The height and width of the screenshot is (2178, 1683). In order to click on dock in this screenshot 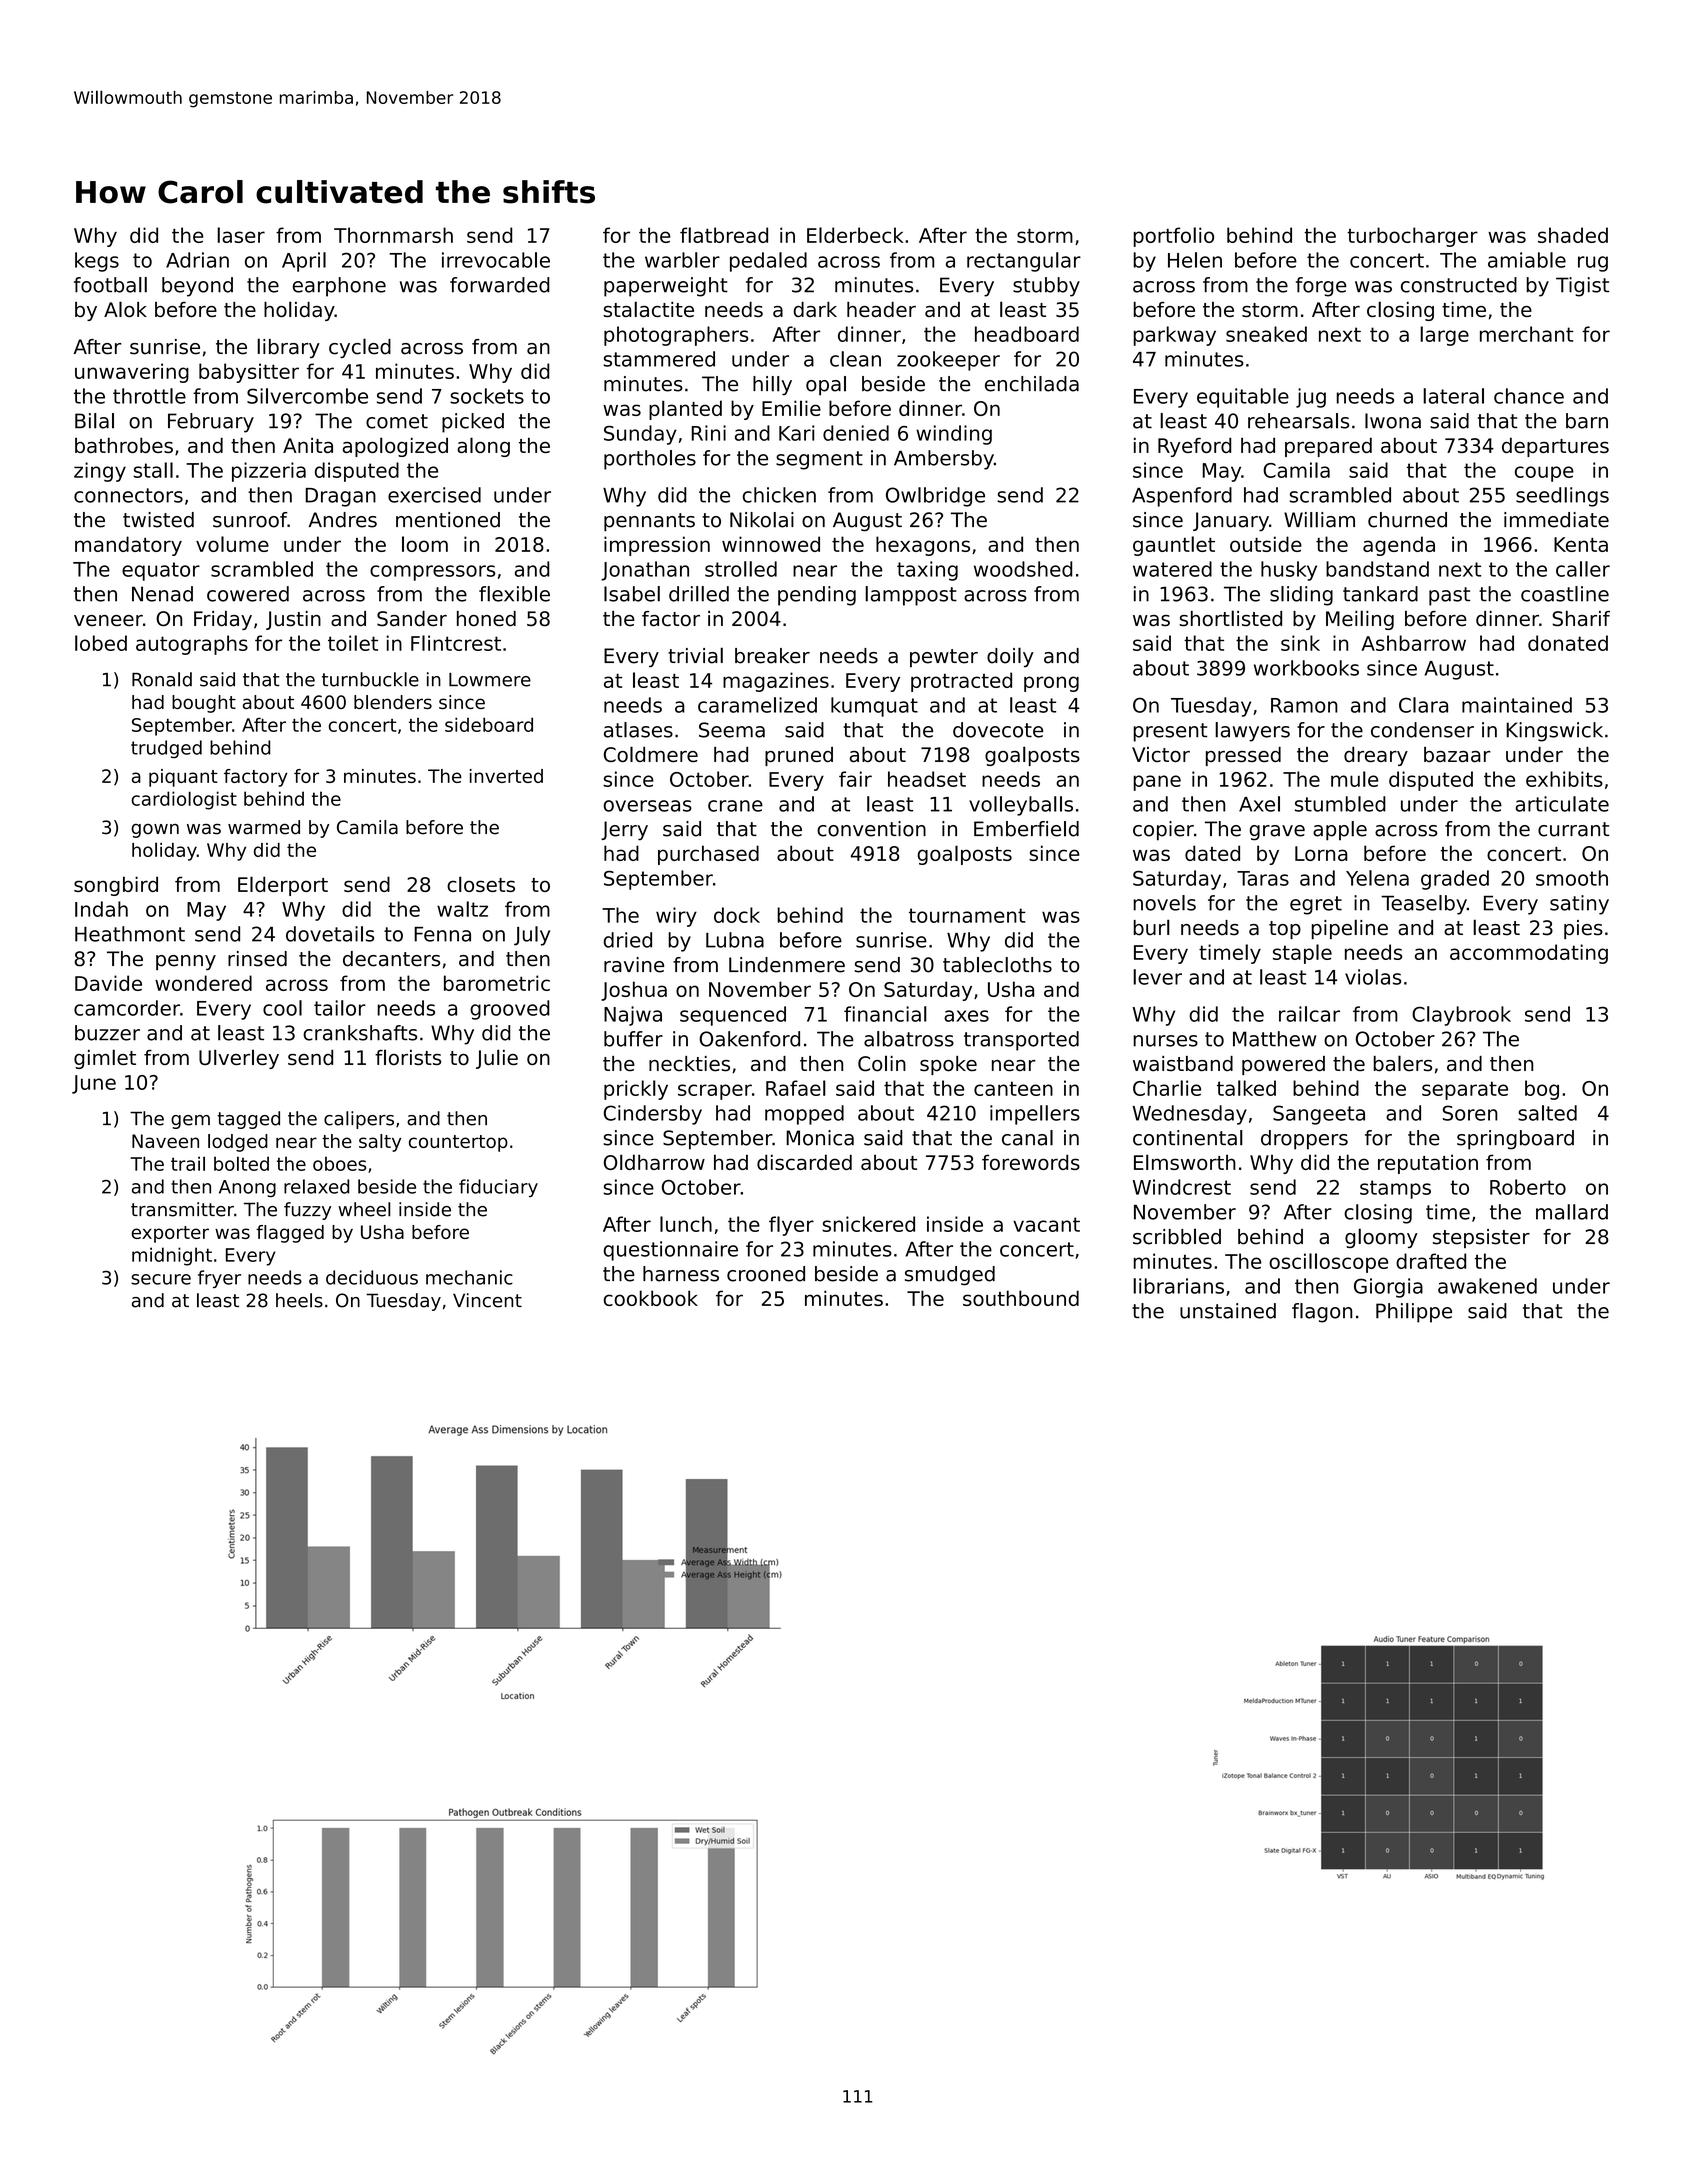, I will do `click(737, 915)`.
